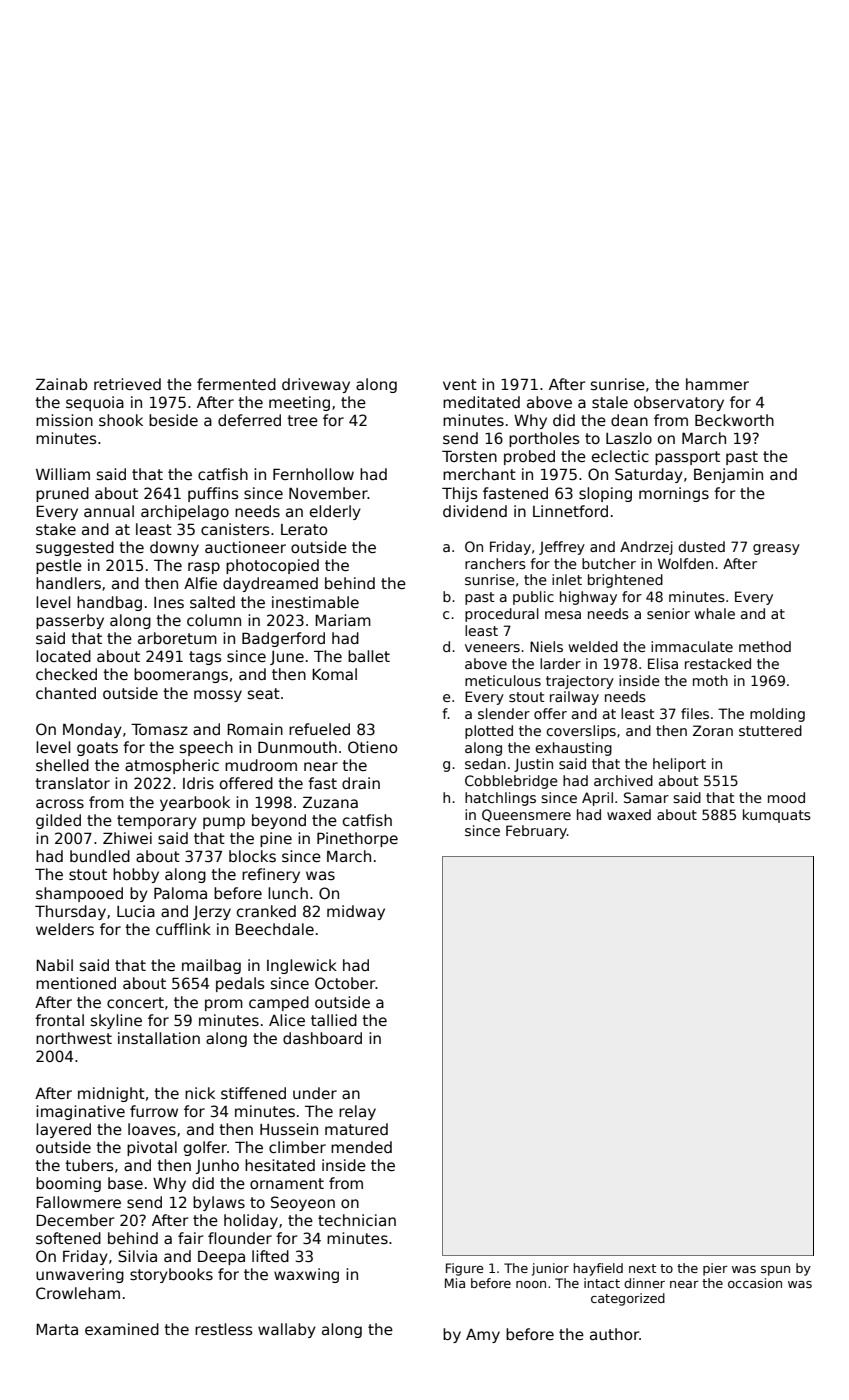 The height and width of the image is (1400, 849). What do you see at coordinates (715, 1269) in the image?
I see `pier` at bounding box center [715, 1269].
